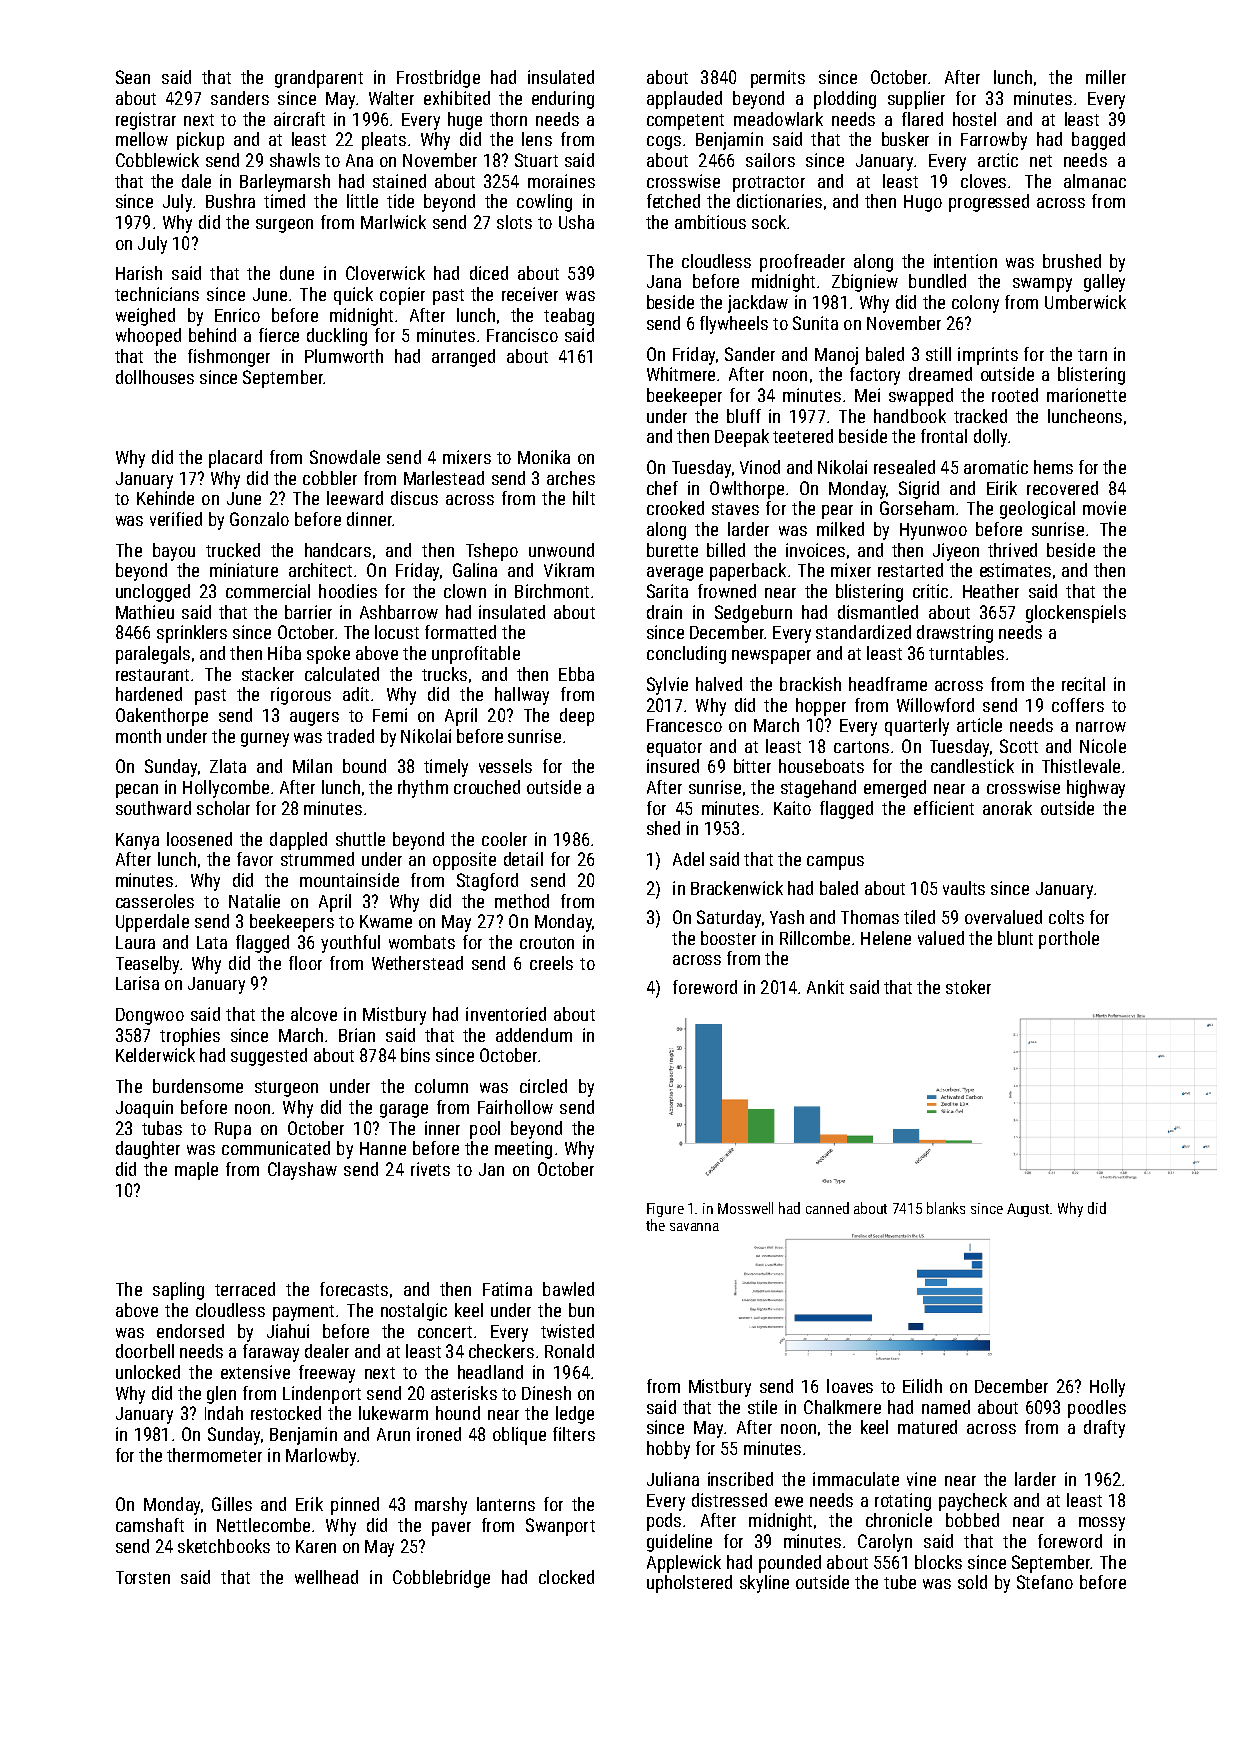 The image size is (1241, 1755). Describe the element at coordinates (544, 457) in the document. I see `Monika` at that location.
